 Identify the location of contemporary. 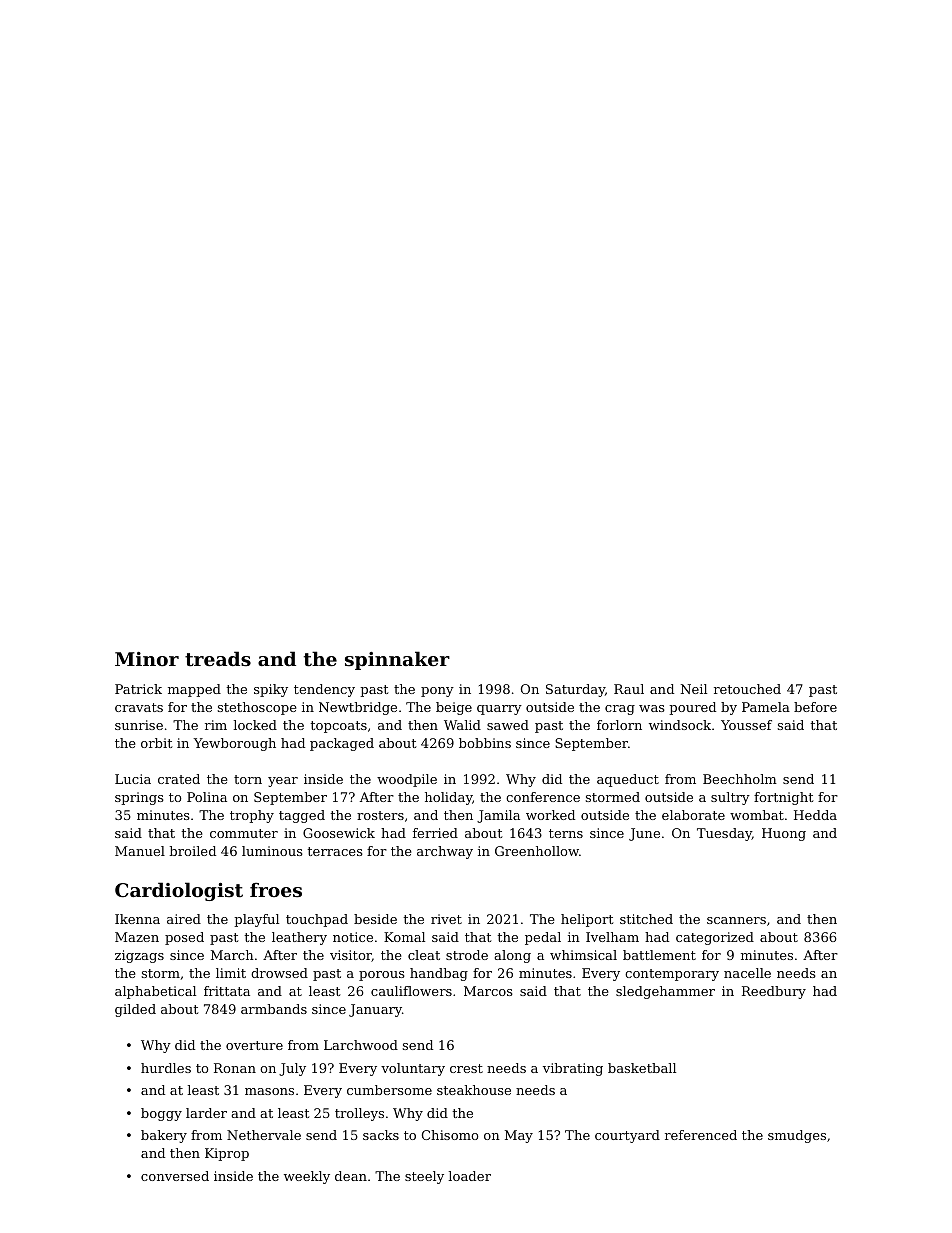
(672, 975).
